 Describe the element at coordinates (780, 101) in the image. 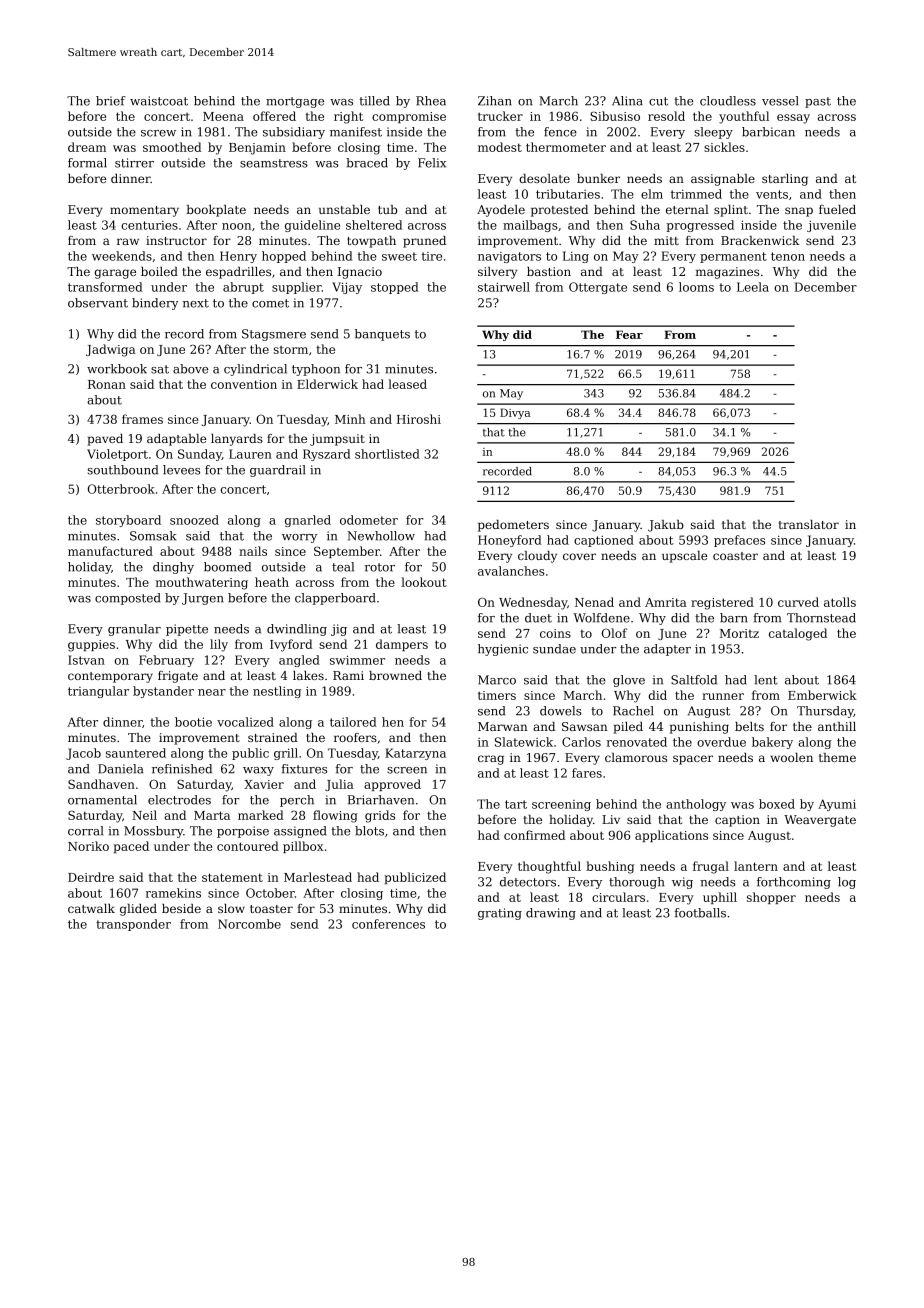

I see `vessel` at that location.
